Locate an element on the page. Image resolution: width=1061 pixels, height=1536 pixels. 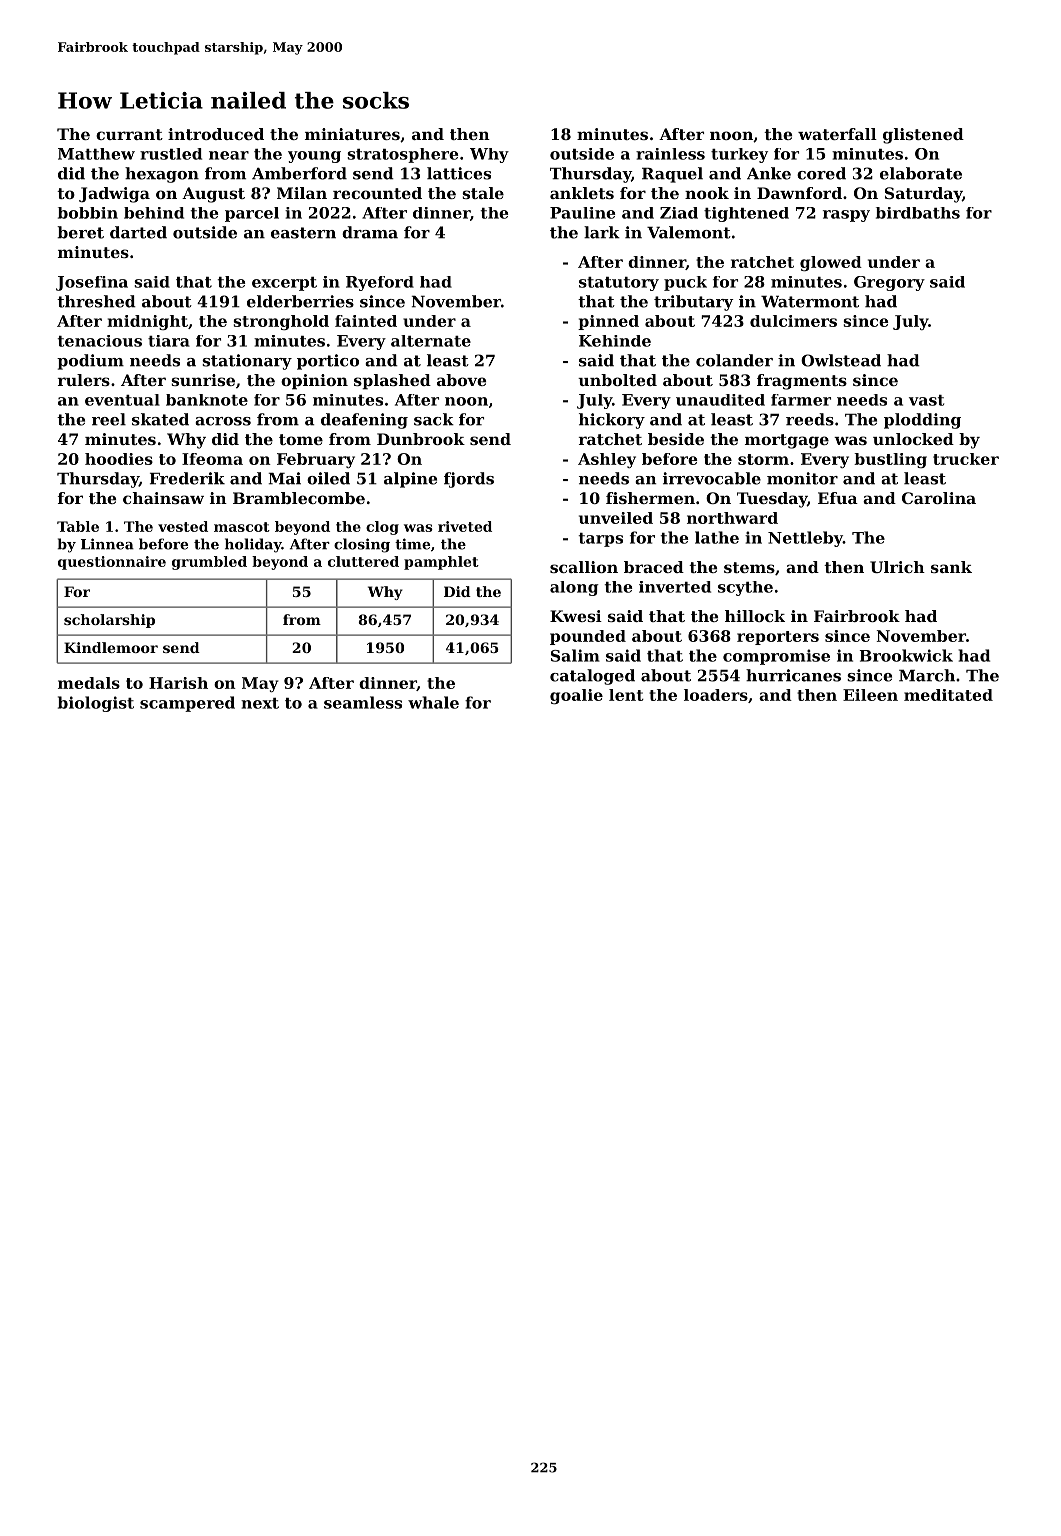
bustling is located at coordinates (890, 460).
